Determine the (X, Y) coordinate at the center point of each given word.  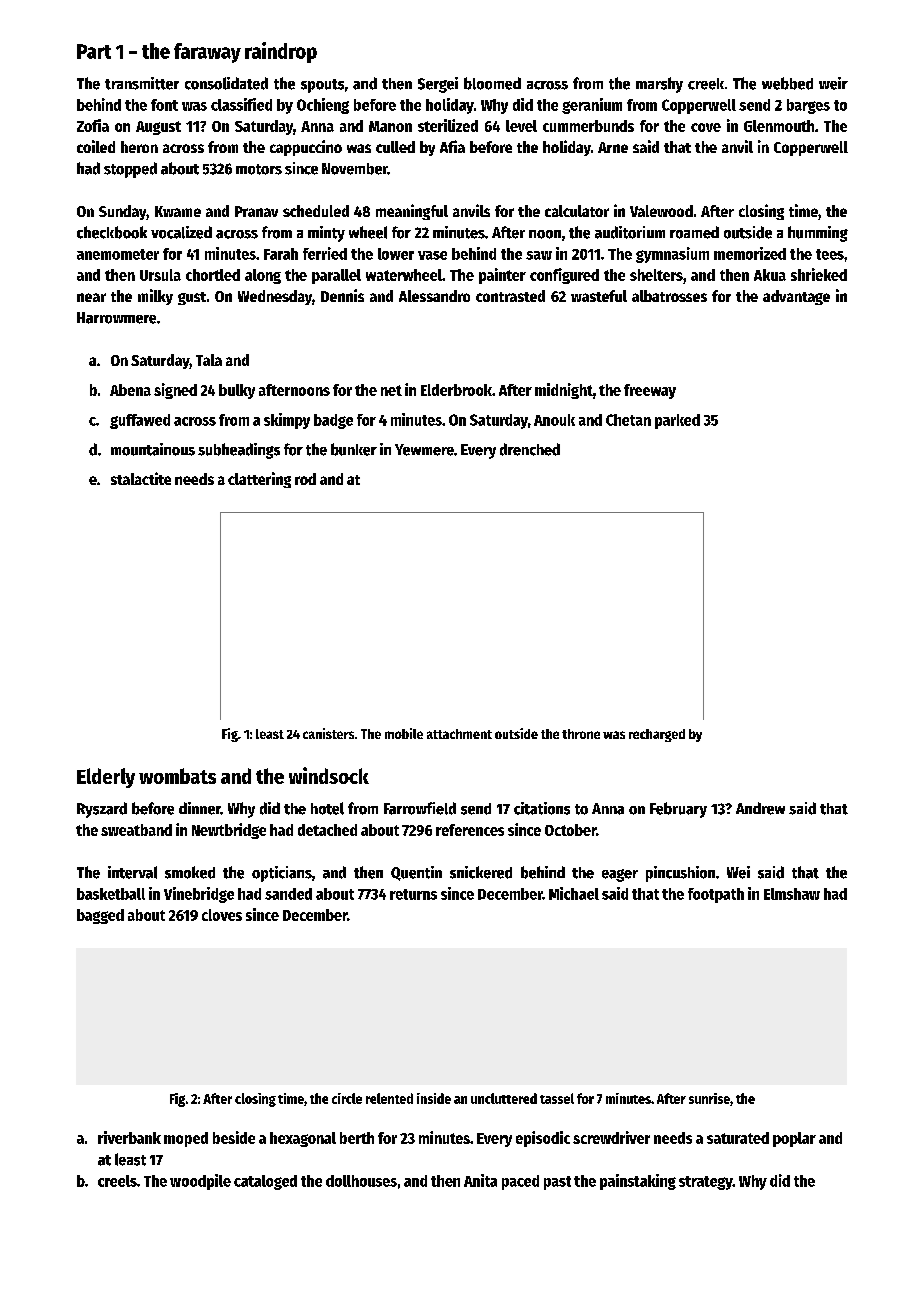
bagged (100, 916)
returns (413, 894)
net (391, 390)
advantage (796, 297)
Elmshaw (792, 894)
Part (94, 51)
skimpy (287, 421)
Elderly (106, 778)
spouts (322, 86)
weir (833, 83)
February (678, 810)
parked (677, 421)
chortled (213, 275)
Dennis (342, 295)
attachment (459, 734)
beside (234, 1137)
